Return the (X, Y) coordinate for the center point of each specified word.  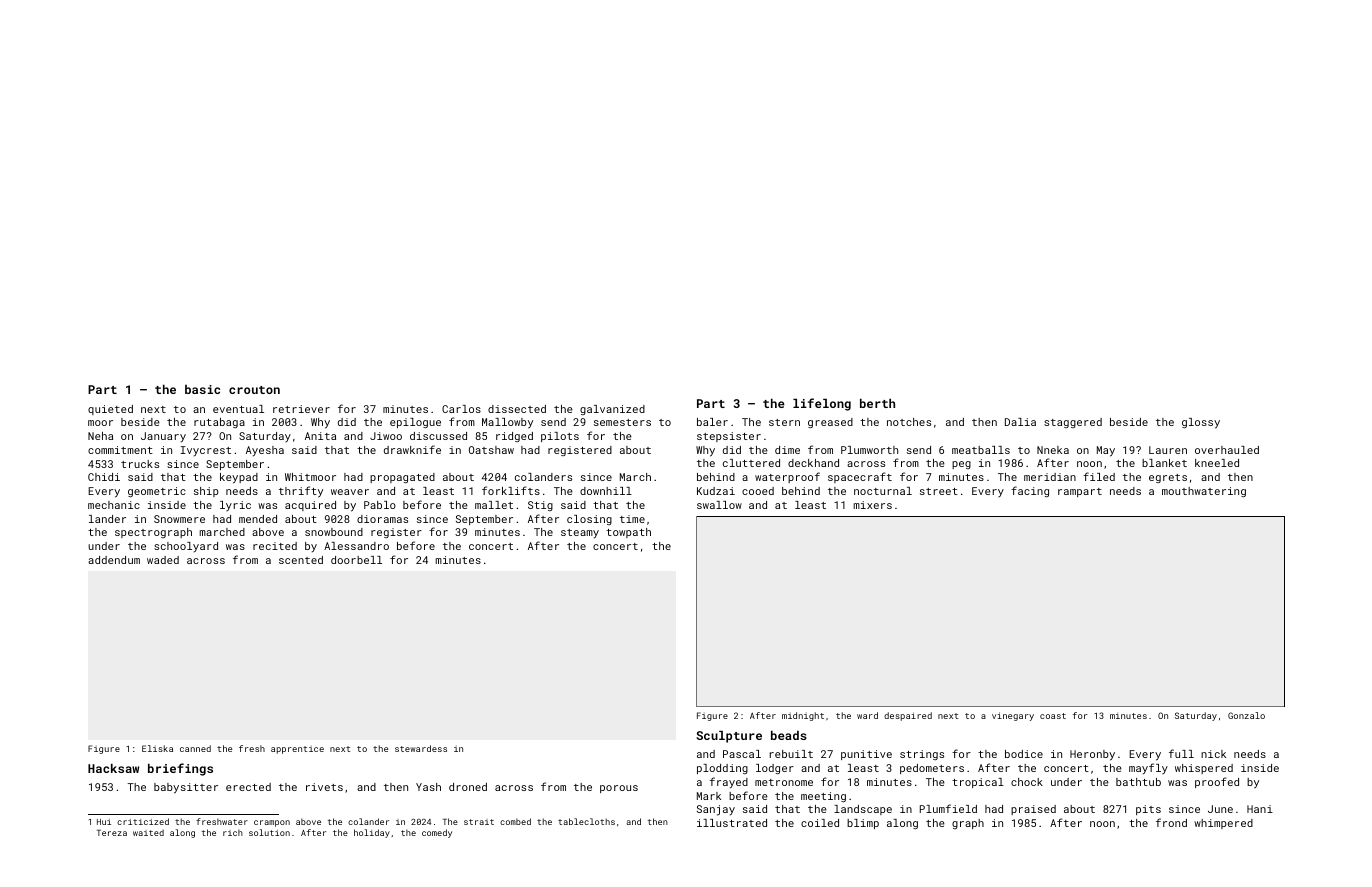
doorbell (356, 560)
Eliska (157, 748)
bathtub (1138, 782)
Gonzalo (1246, 715)
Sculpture (729, 737)
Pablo (380, 505)
